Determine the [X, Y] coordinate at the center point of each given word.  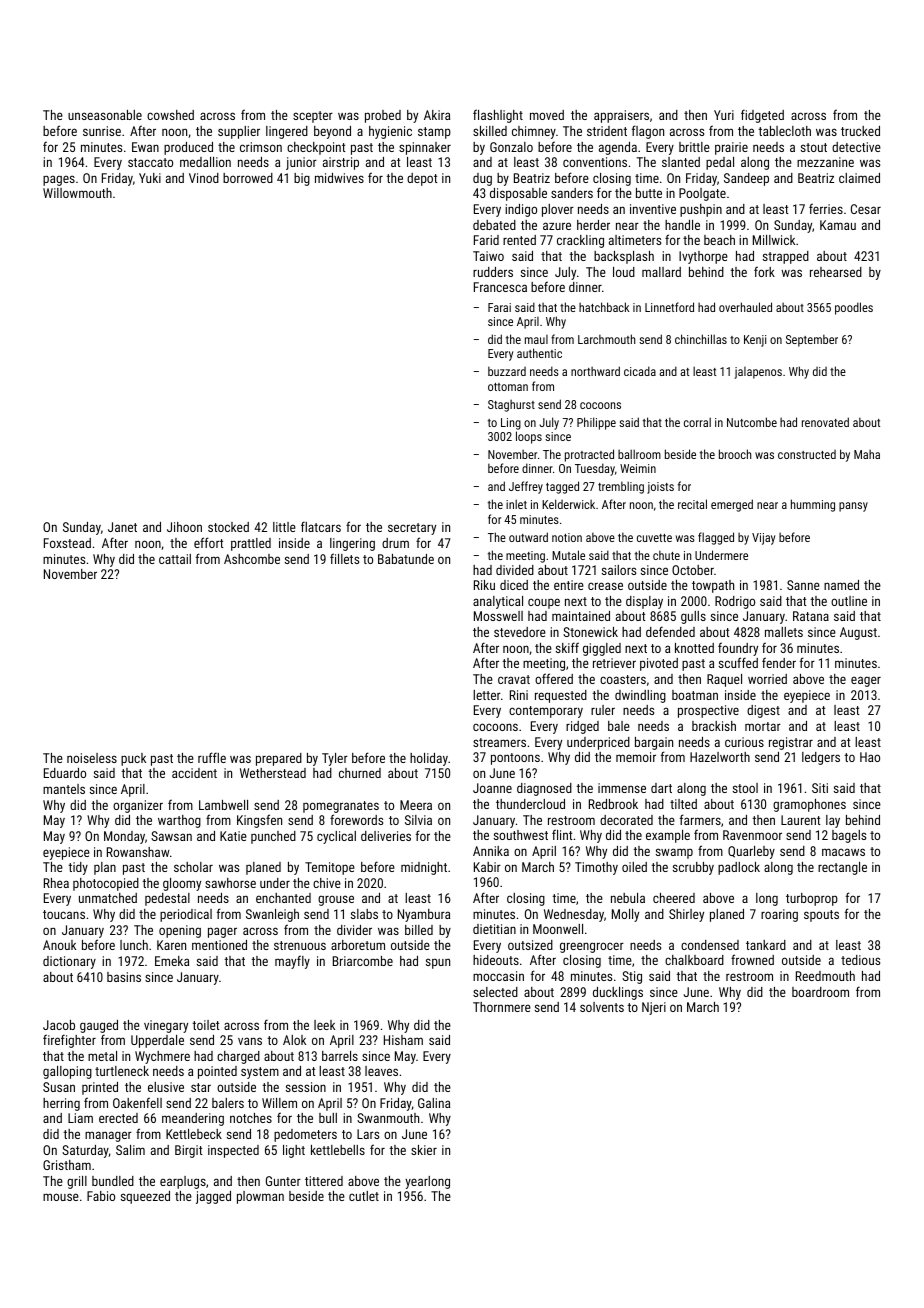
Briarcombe [363, 961]
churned [360, 773]
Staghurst [511, 406]
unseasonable [105, 115]
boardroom [820, 992]
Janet [122, 527]
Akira [437, 115]
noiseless [92, 758]
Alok [294, 1040]
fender [779, 662]
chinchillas [701, 339]
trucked [860, 131]
